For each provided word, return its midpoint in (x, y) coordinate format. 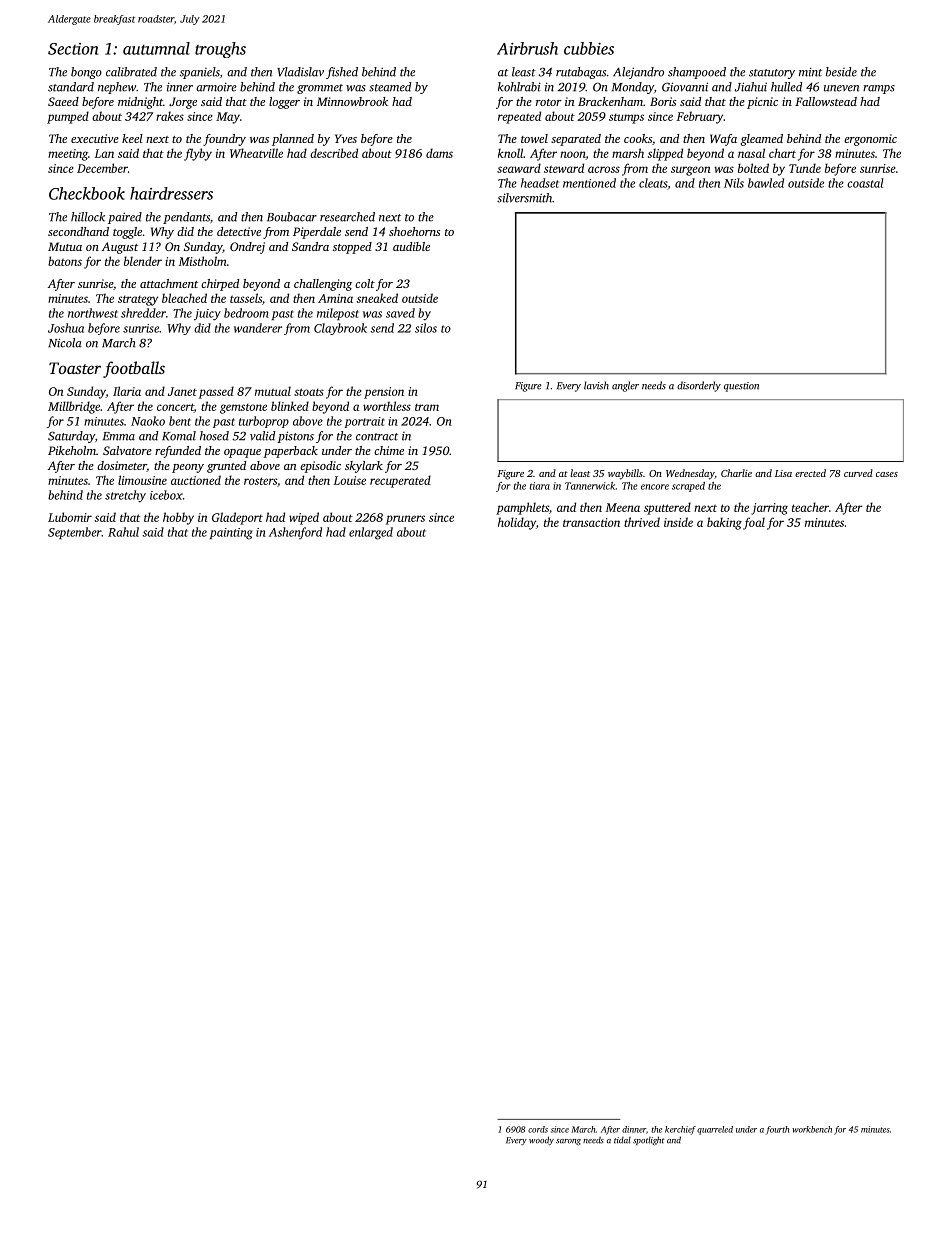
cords (538, 1129)
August (120, 248)
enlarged (371, 533)
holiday (517, 523)
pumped (68, 117)
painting (231, 534)
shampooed (697, 73)
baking (724, 523)
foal (754, 523)
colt (365, 283)
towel (534, 138)
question (741, 387)
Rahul (123, 532)
